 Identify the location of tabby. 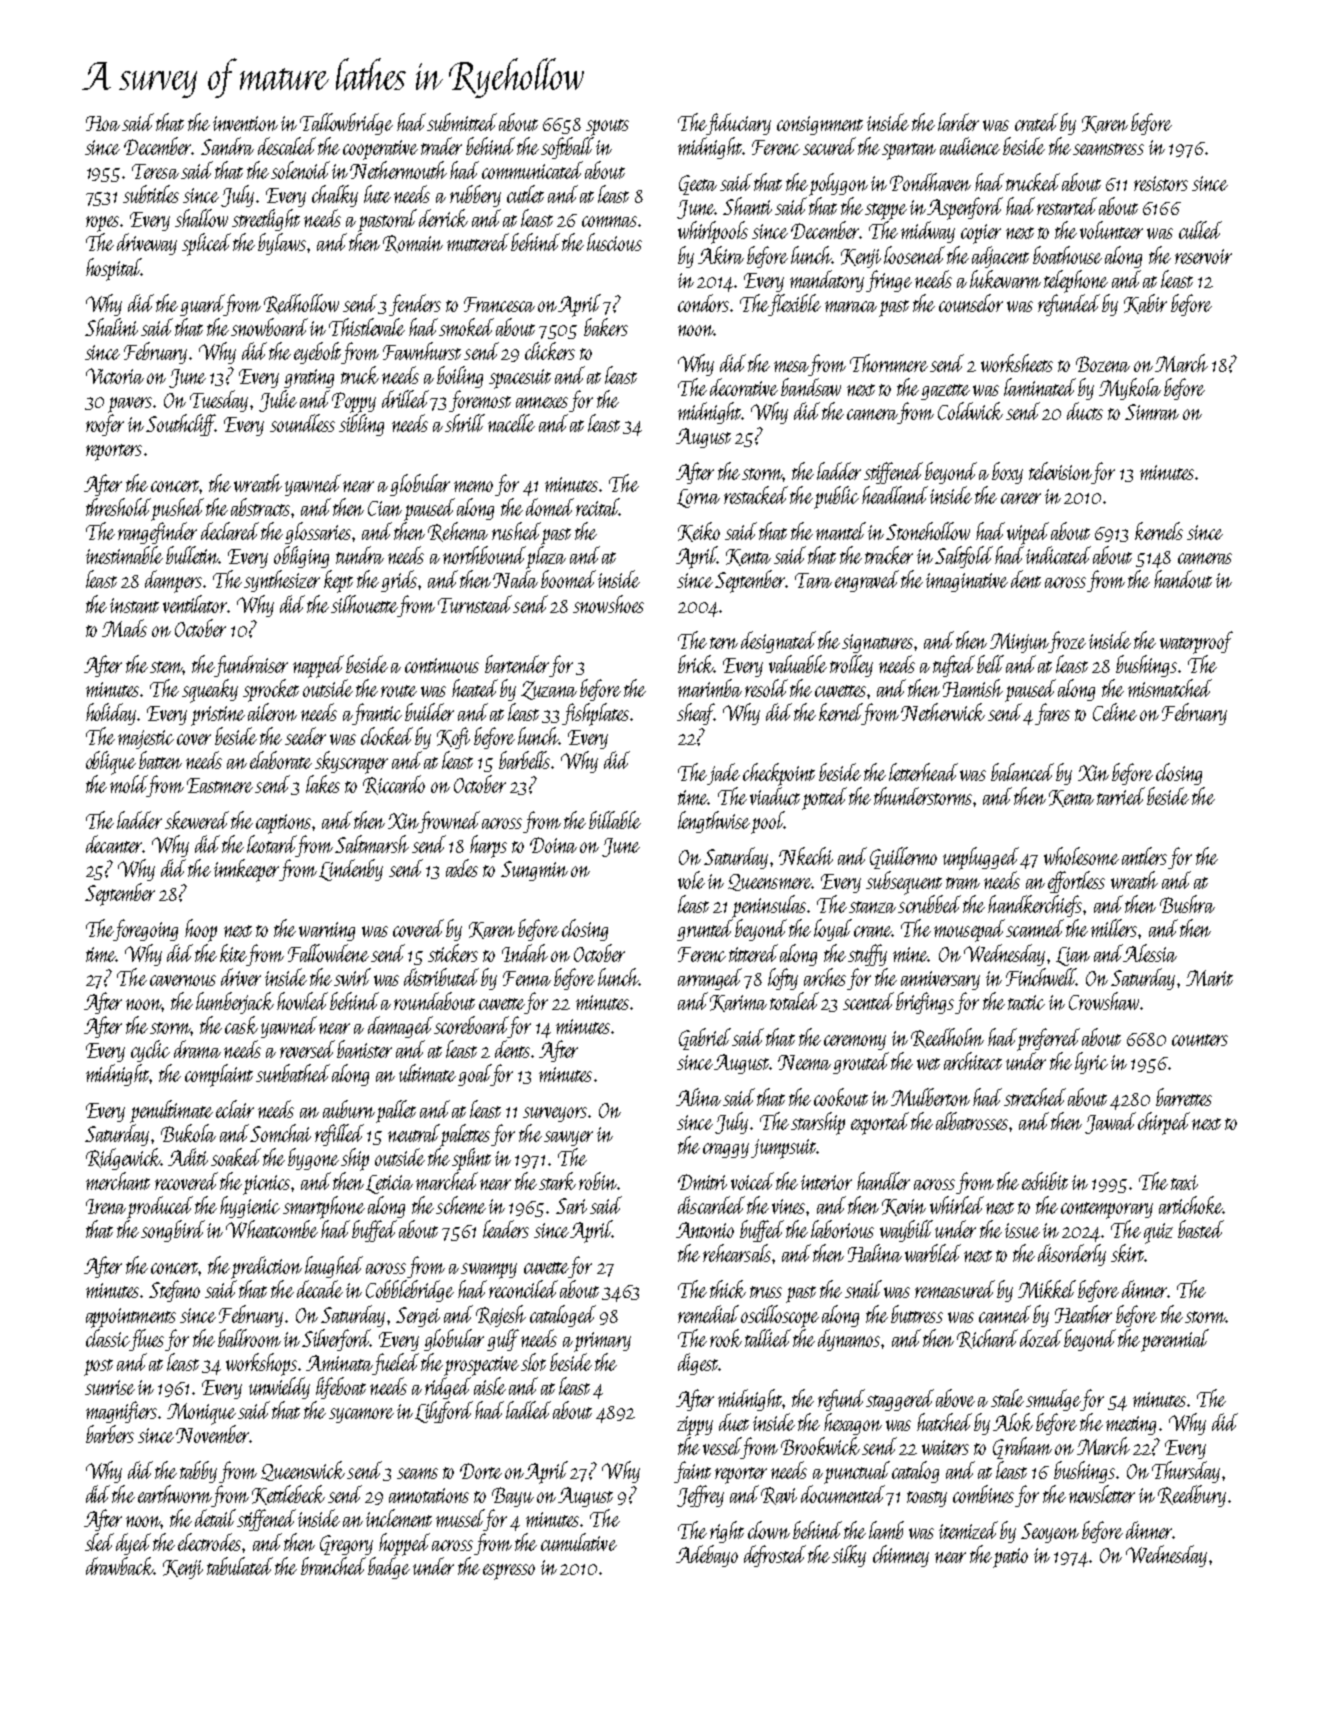
(198, 1472).
